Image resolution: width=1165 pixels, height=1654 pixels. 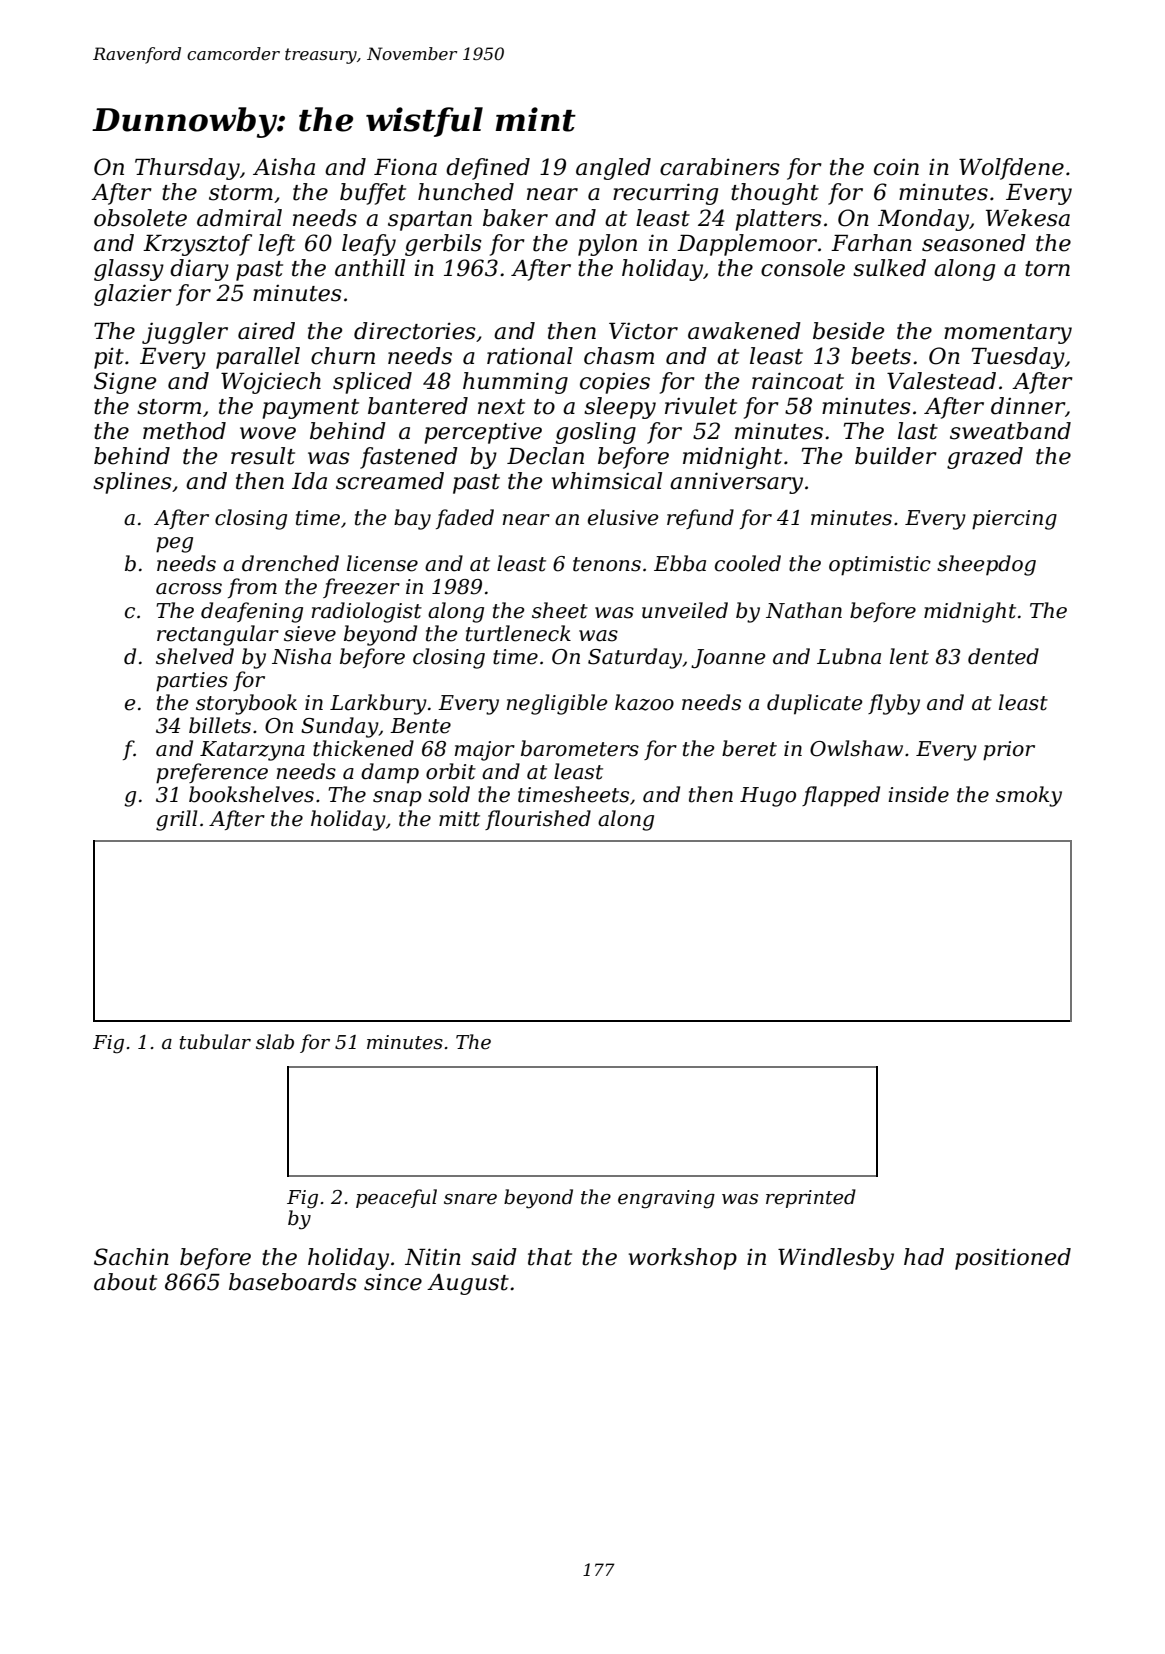 What do you see at coordinates (896, 456) in the document?
I see `builder` at bounding box center [896, 456].
